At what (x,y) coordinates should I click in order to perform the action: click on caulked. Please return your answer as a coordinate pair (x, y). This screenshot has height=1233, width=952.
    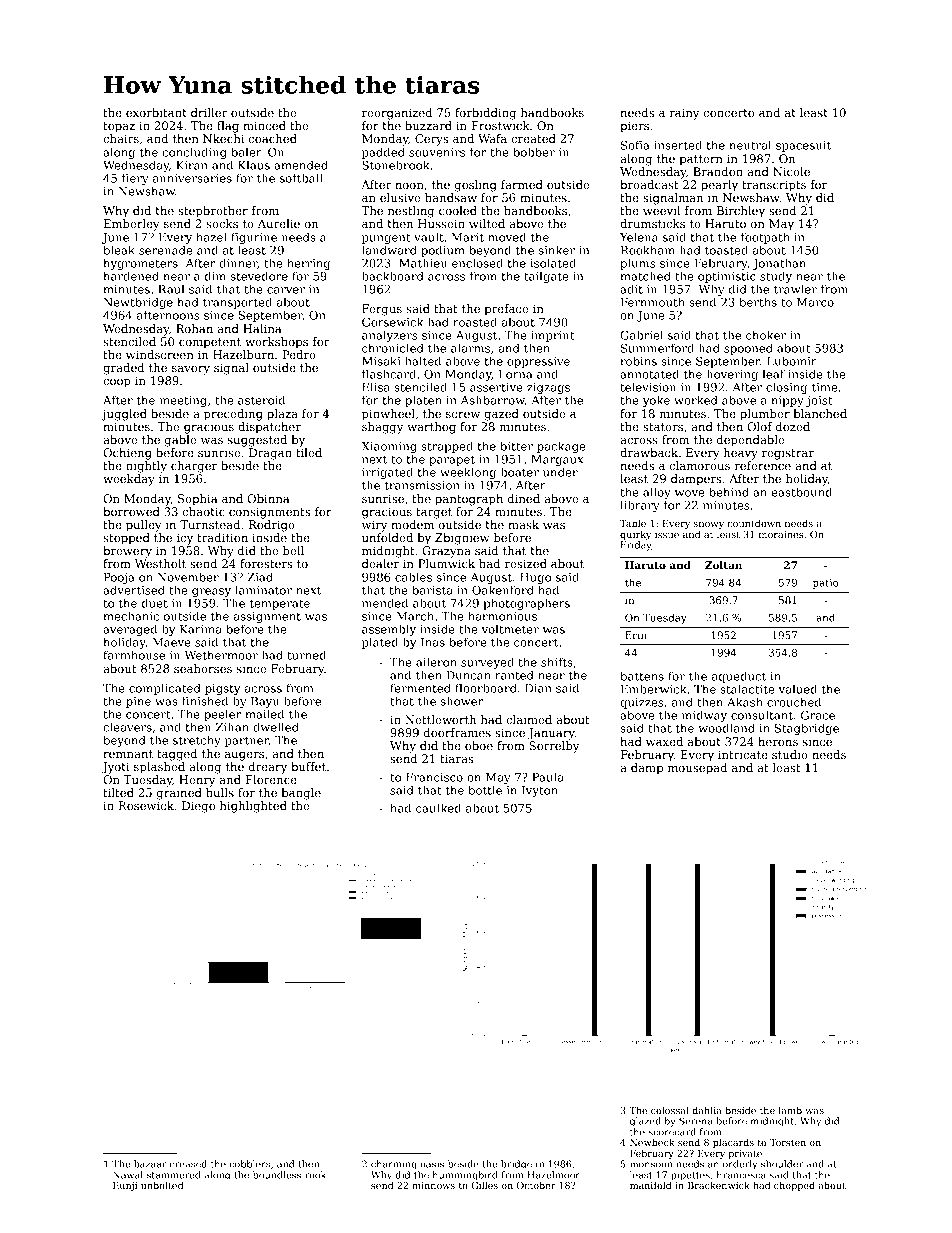
    Looking at the image, I should click on (438, 808).
